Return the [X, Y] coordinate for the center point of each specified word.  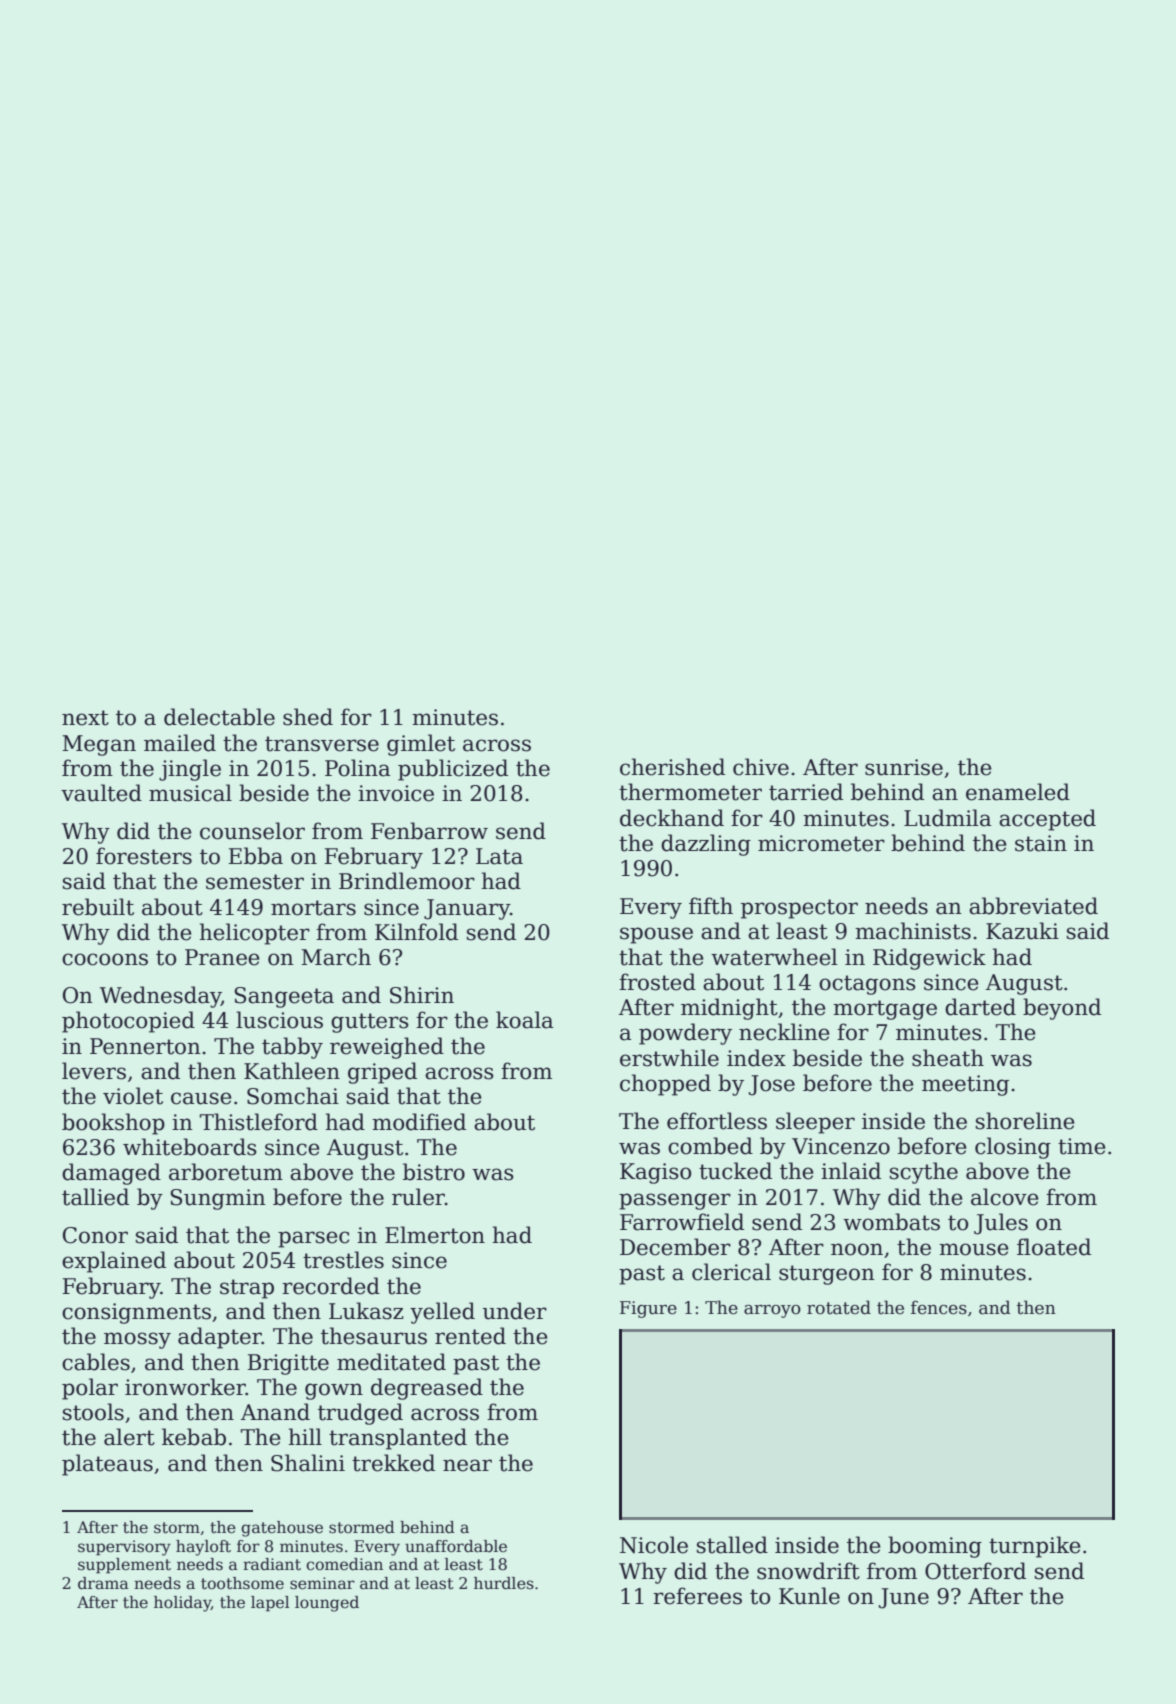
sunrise [904, 767]
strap [247, 1289]
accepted [1047, 820]
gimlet [421, 745]
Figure [648, 1309]
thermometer [690, 792]
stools [93, 1412]
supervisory [124, 1548]
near [467, 1465]
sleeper [815, 1123]
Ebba [256, 856]
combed [710, 1146]
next [85, 718]
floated [1054, 1247]
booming [935, 1547]
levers [94, 1071]
